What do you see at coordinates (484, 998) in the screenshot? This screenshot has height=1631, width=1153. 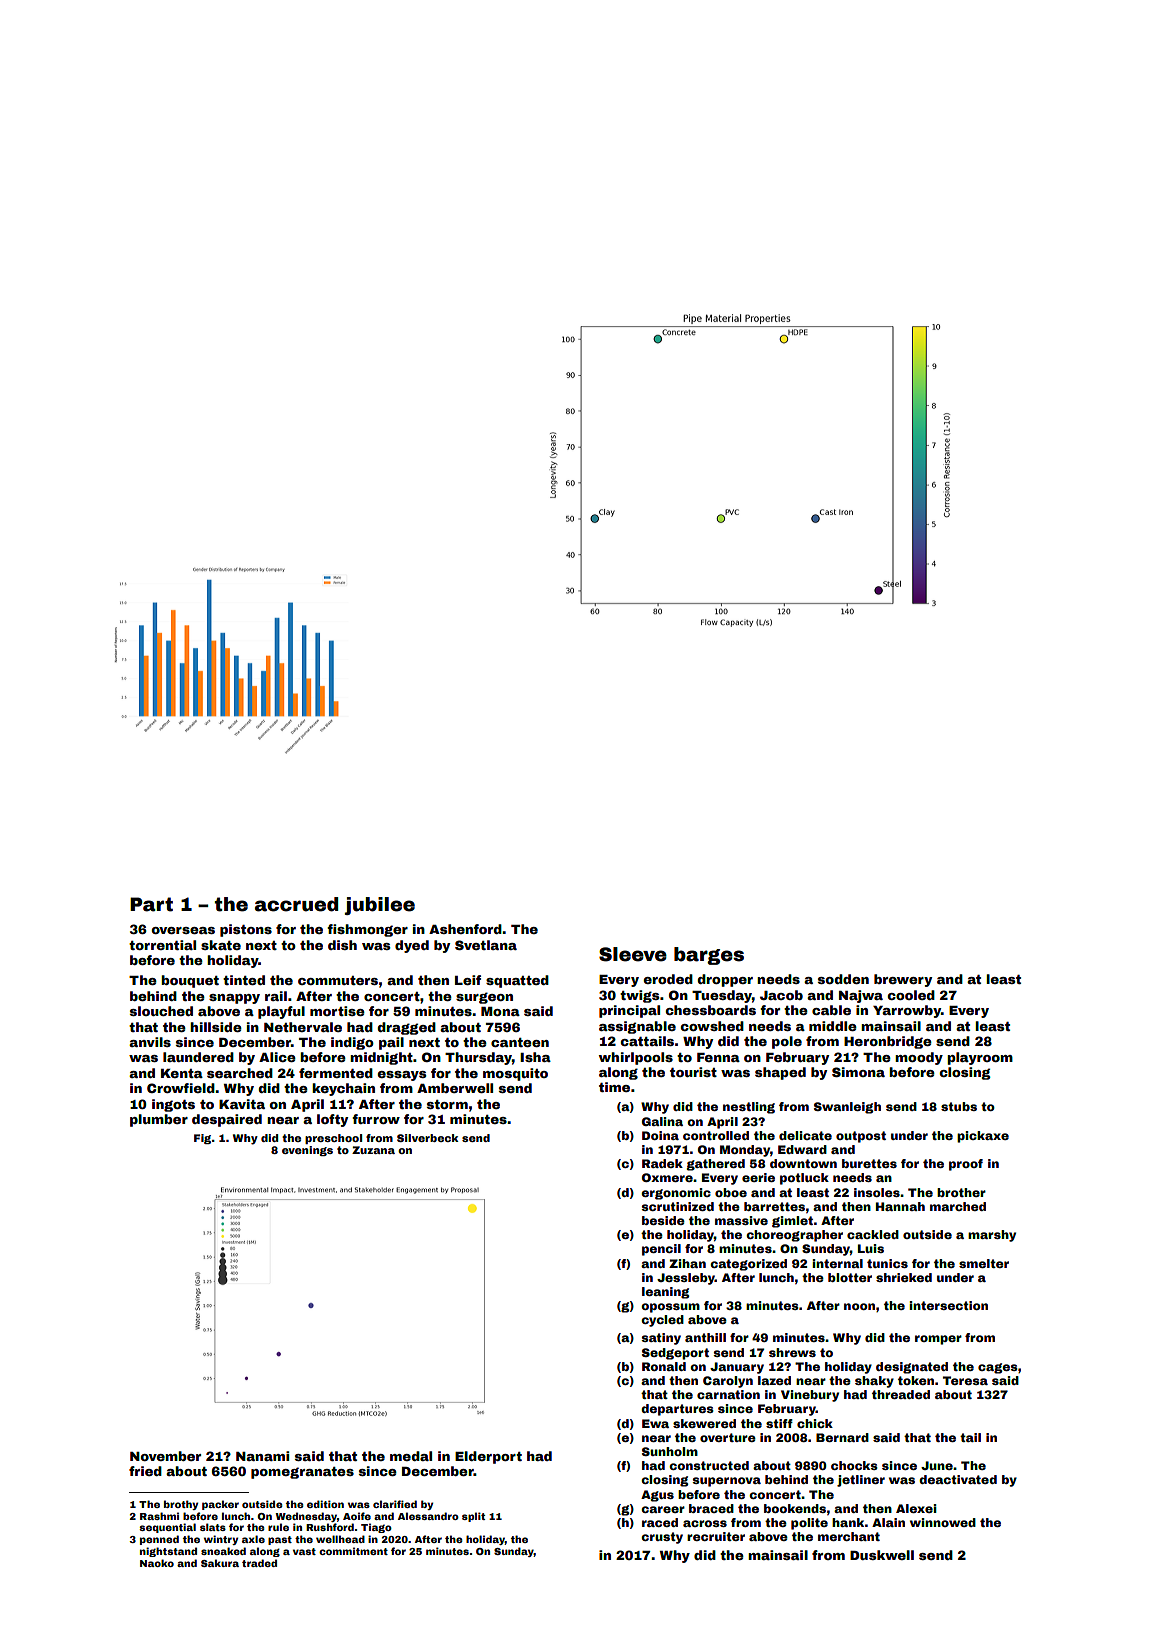 I see `surgeon` at bounding box center [484, 998].
